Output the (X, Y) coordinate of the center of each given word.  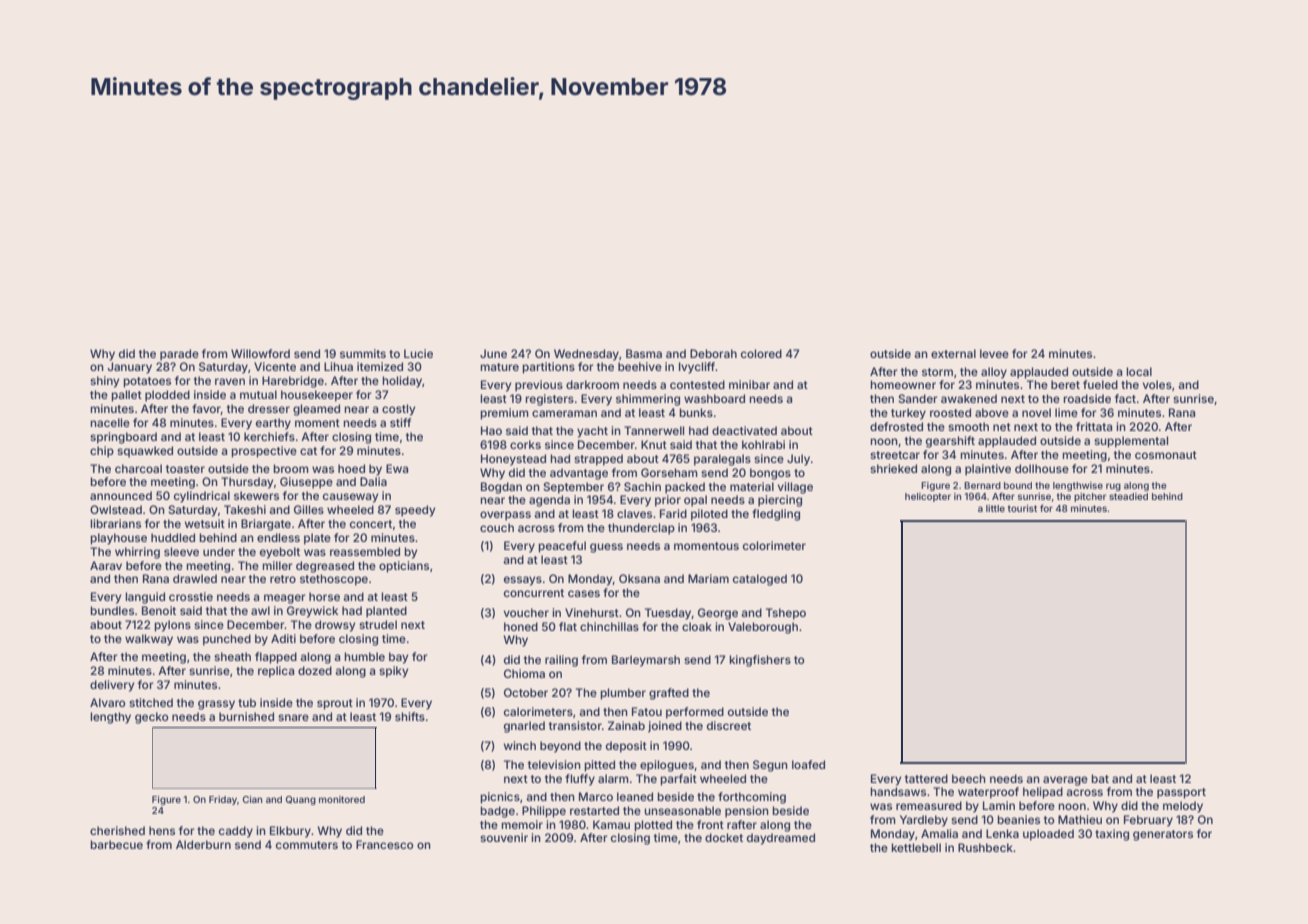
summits (363, 353)
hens (162, 830)
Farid (673, 513)
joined (665, 727)
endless (278, 537)
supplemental (1131, 442)
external (953, 353)
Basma (644, 353)
